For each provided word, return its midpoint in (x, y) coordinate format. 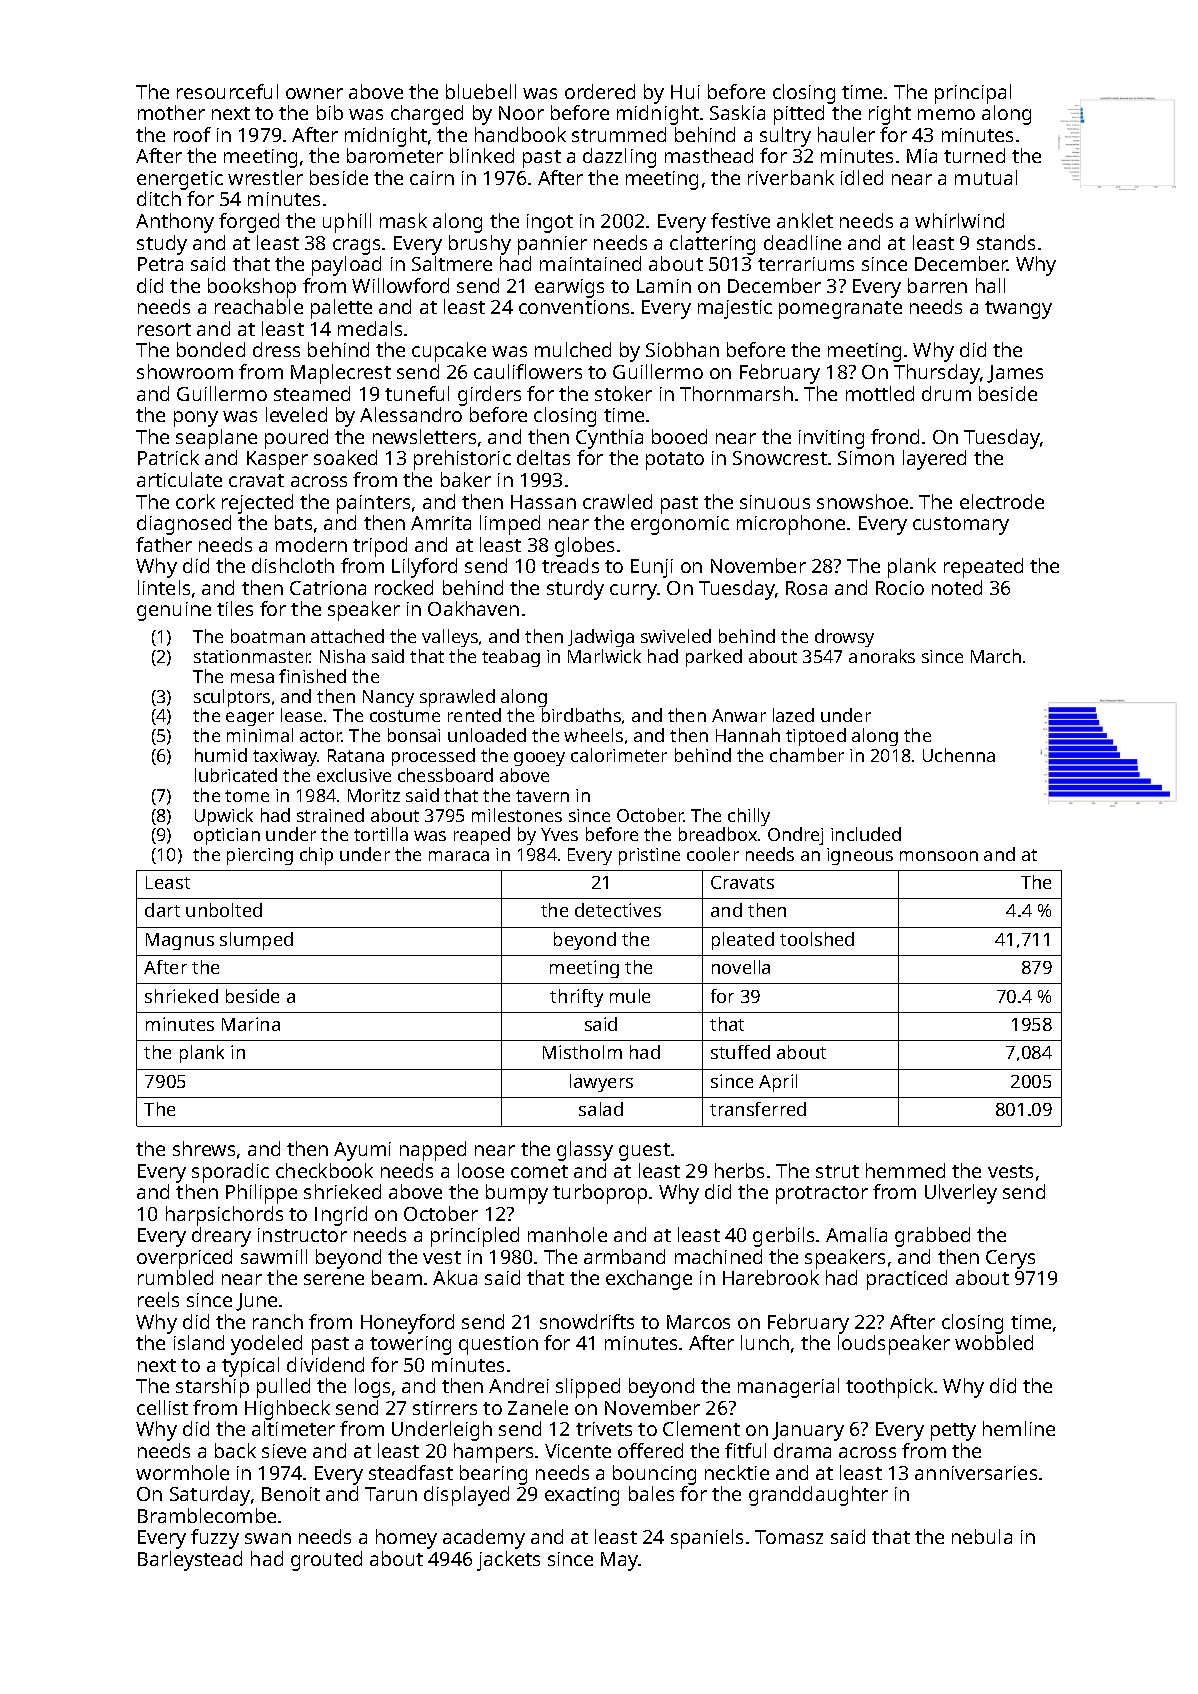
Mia (922, 156)
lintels (164, 587)
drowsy (844, 638)
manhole (567, 1234)
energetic (180, 180)
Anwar (739, 715)
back (235, 1450)
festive (740, 220)
